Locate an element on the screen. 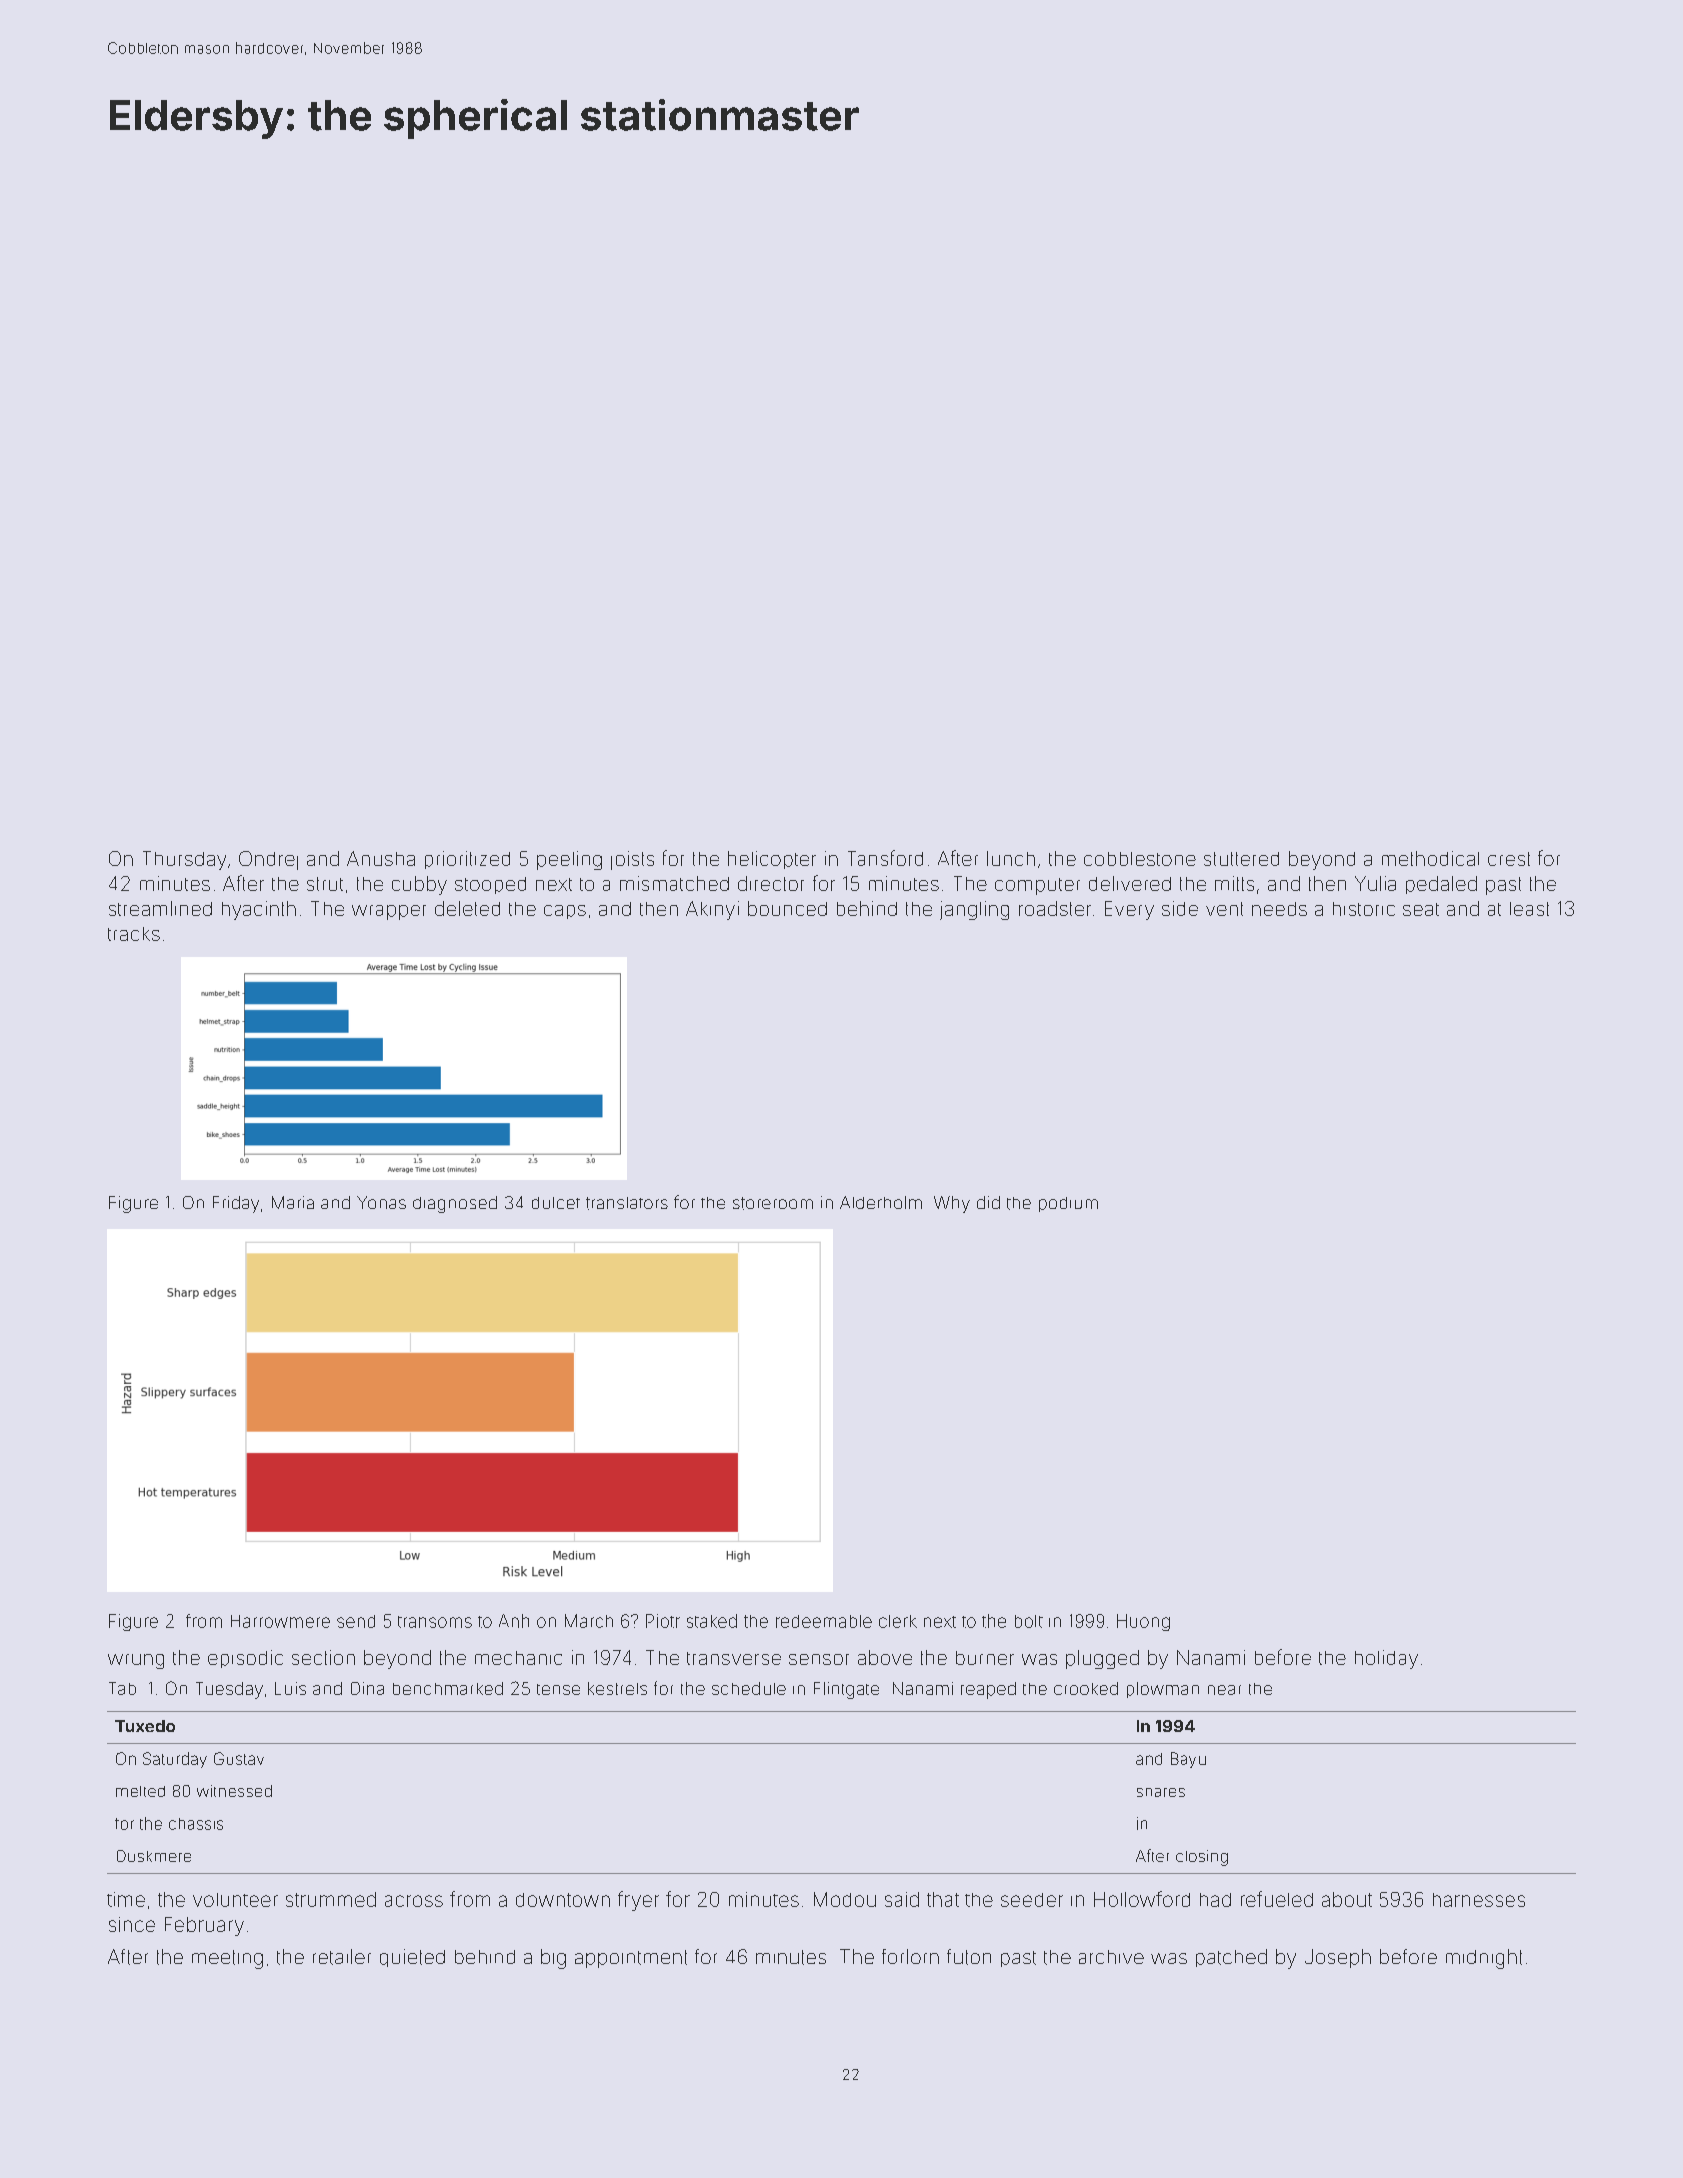  Tuxedo is located at coordinates (145, 1726).
